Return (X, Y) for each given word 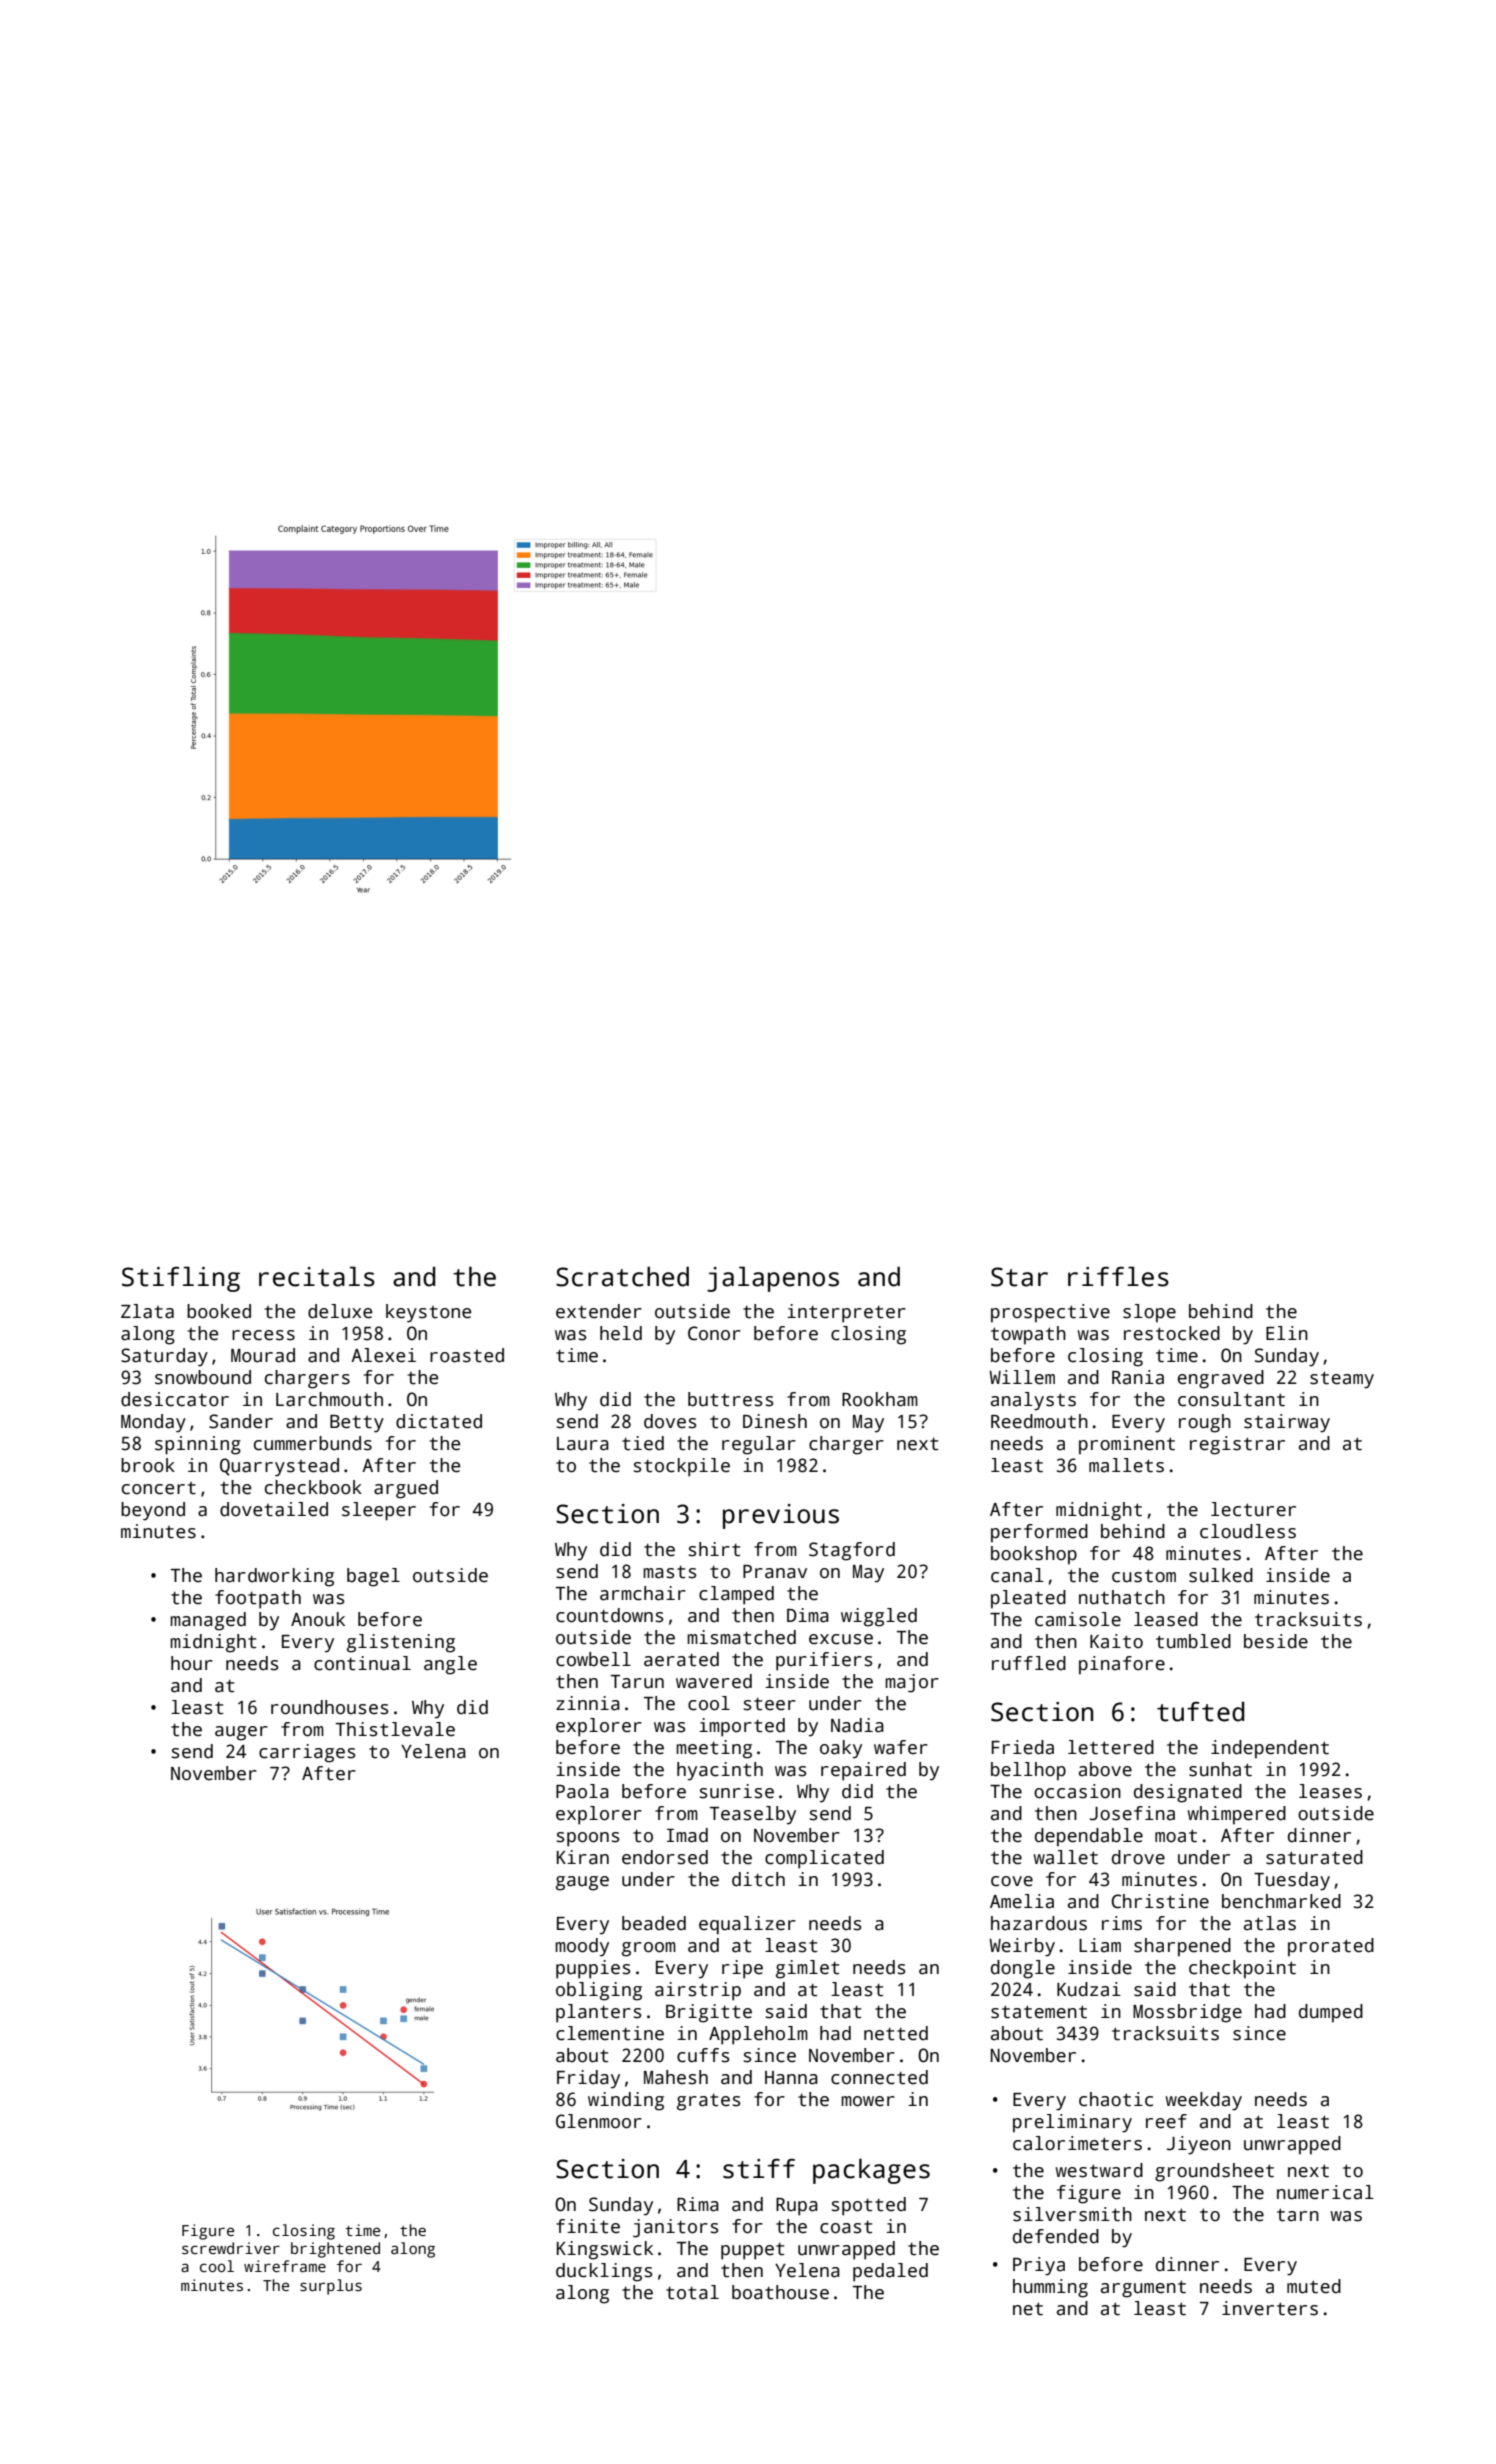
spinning (198, 1445)
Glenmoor (599, 2121)
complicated (824, 1859)
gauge (582, 1883)
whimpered (1236, 1815)
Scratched (622, 1276)
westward (1099, 2170)
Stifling (181, 1279)
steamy (1342, 1380)
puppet (752, 2251)
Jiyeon (1199, 2145)
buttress (731, 1399)
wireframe (285, 2266)
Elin (1287, 1333)
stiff (759, 2169)
